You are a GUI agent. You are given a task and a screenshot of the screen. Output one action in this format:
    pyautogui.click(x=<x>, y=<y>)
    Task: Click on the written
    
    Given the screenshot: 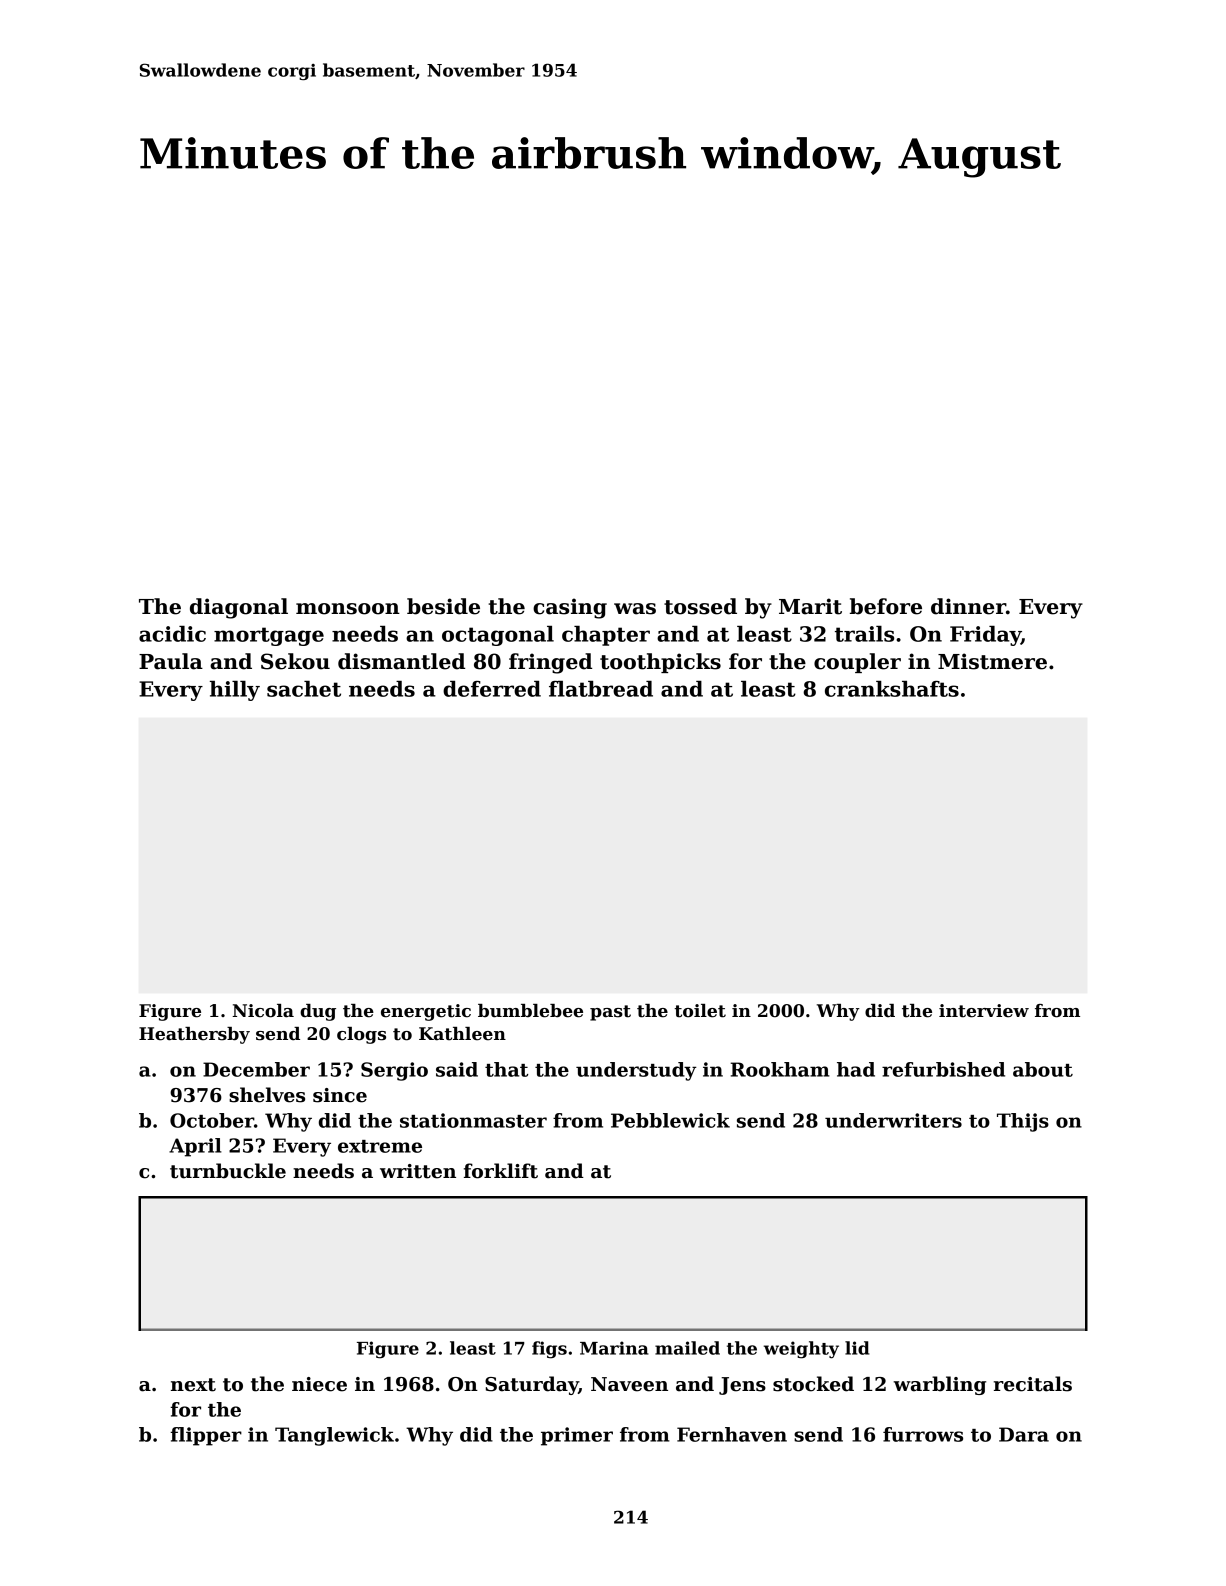 What is the action you would take?
    pyautogui.click(x=418, y=1171)
